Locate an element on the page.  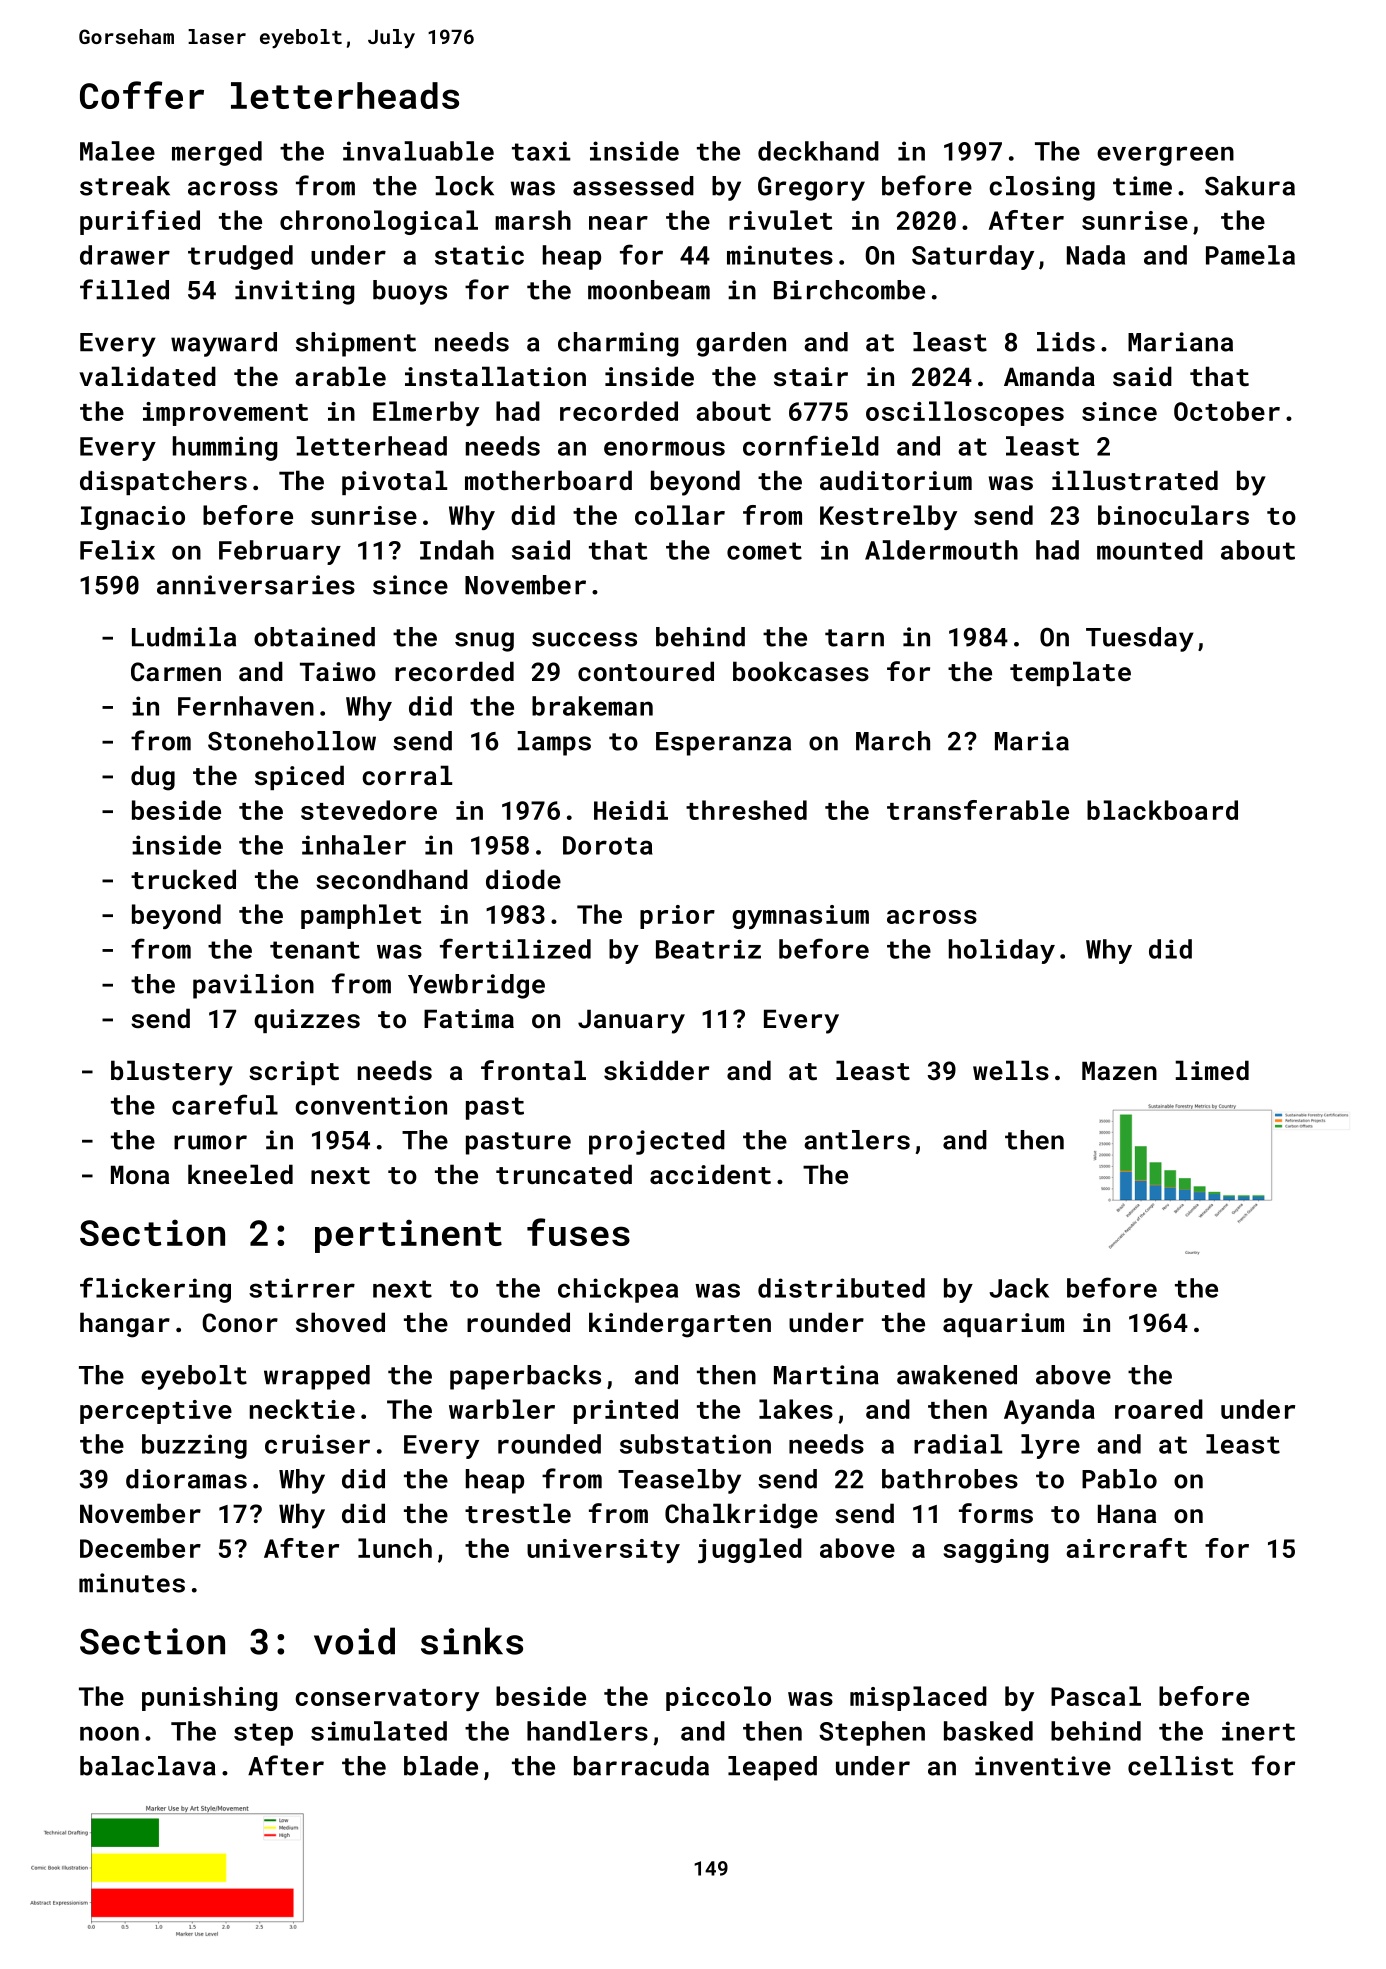
balaclava is located at coordinates (148, 1766).
